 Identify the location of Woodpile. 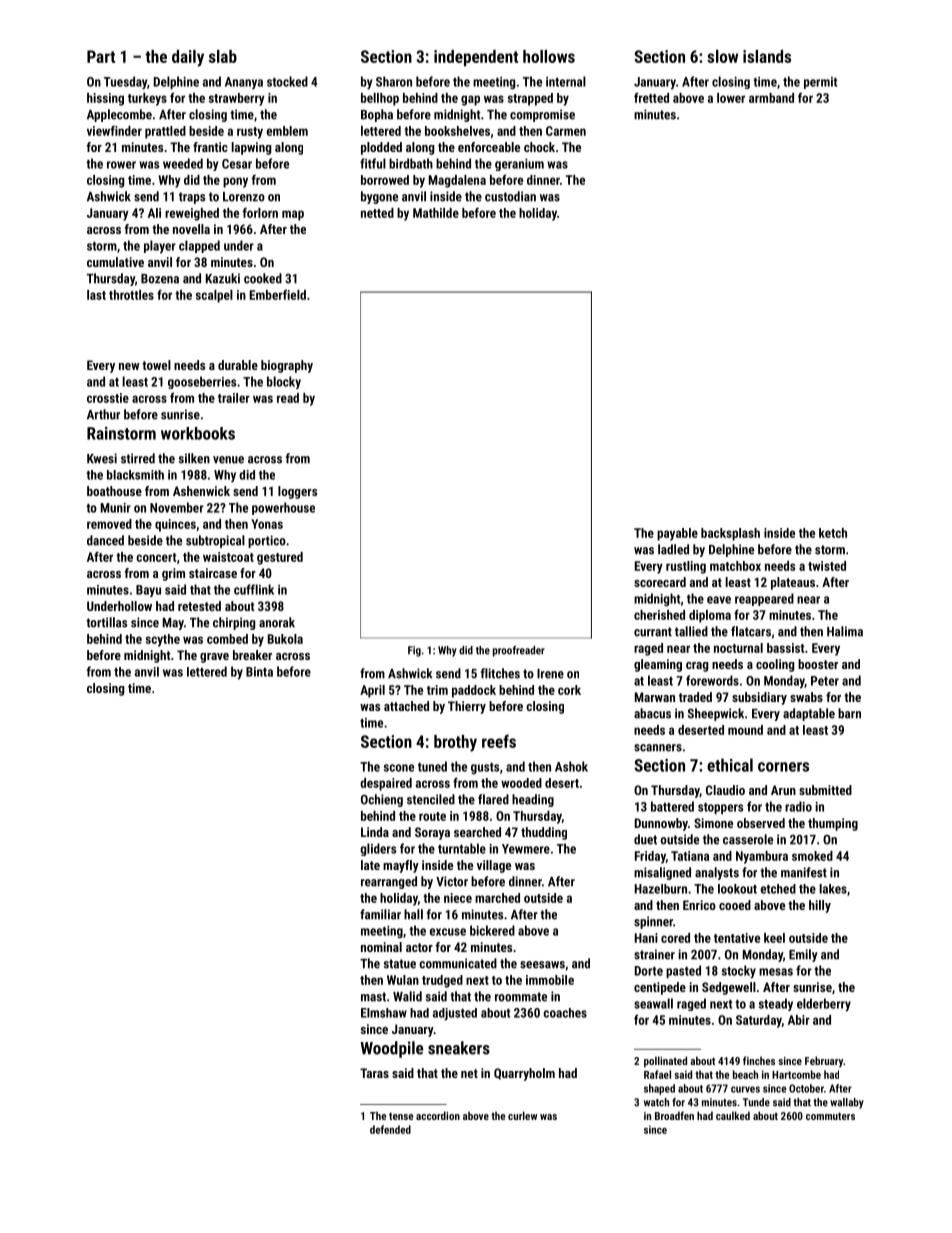
(391, 1049).
